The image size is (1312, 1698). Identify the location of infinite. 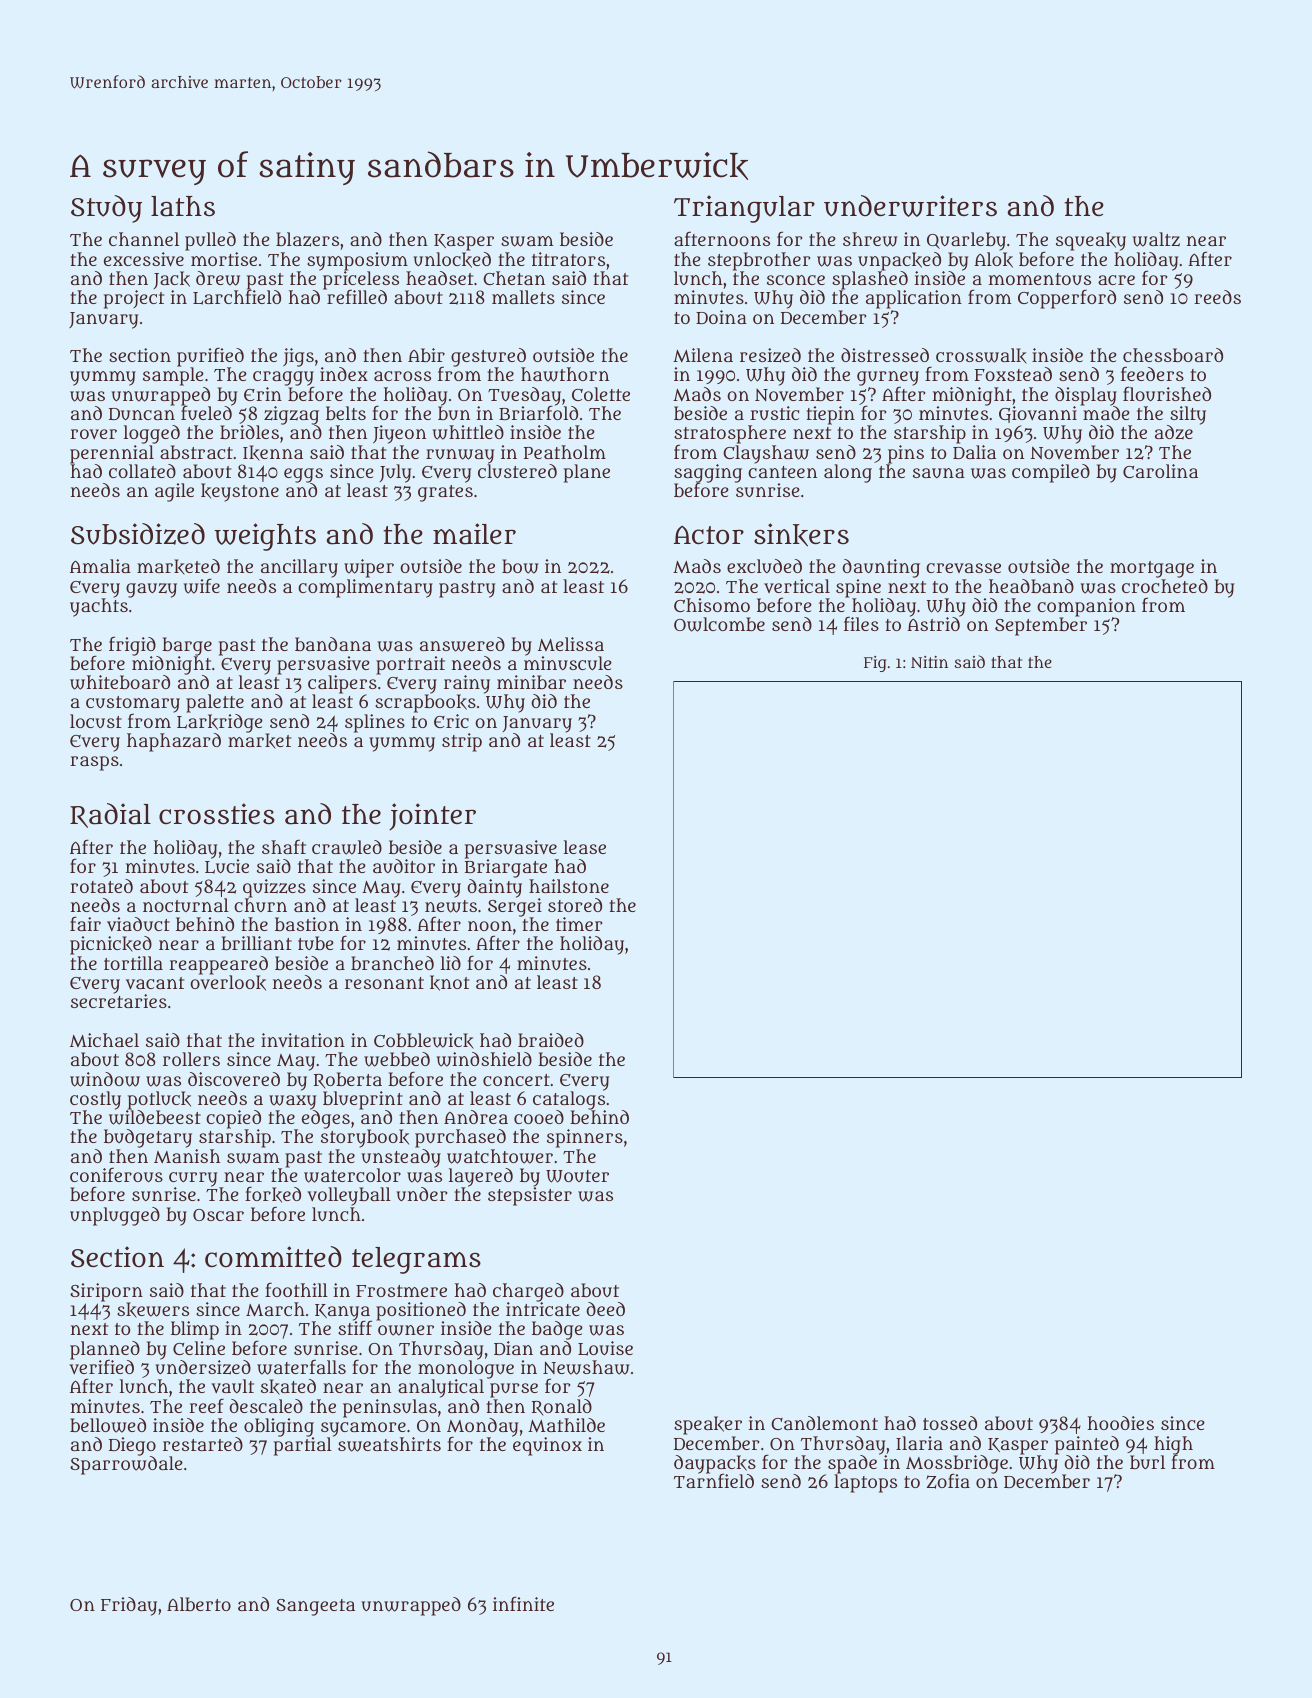
(523, 1603).
